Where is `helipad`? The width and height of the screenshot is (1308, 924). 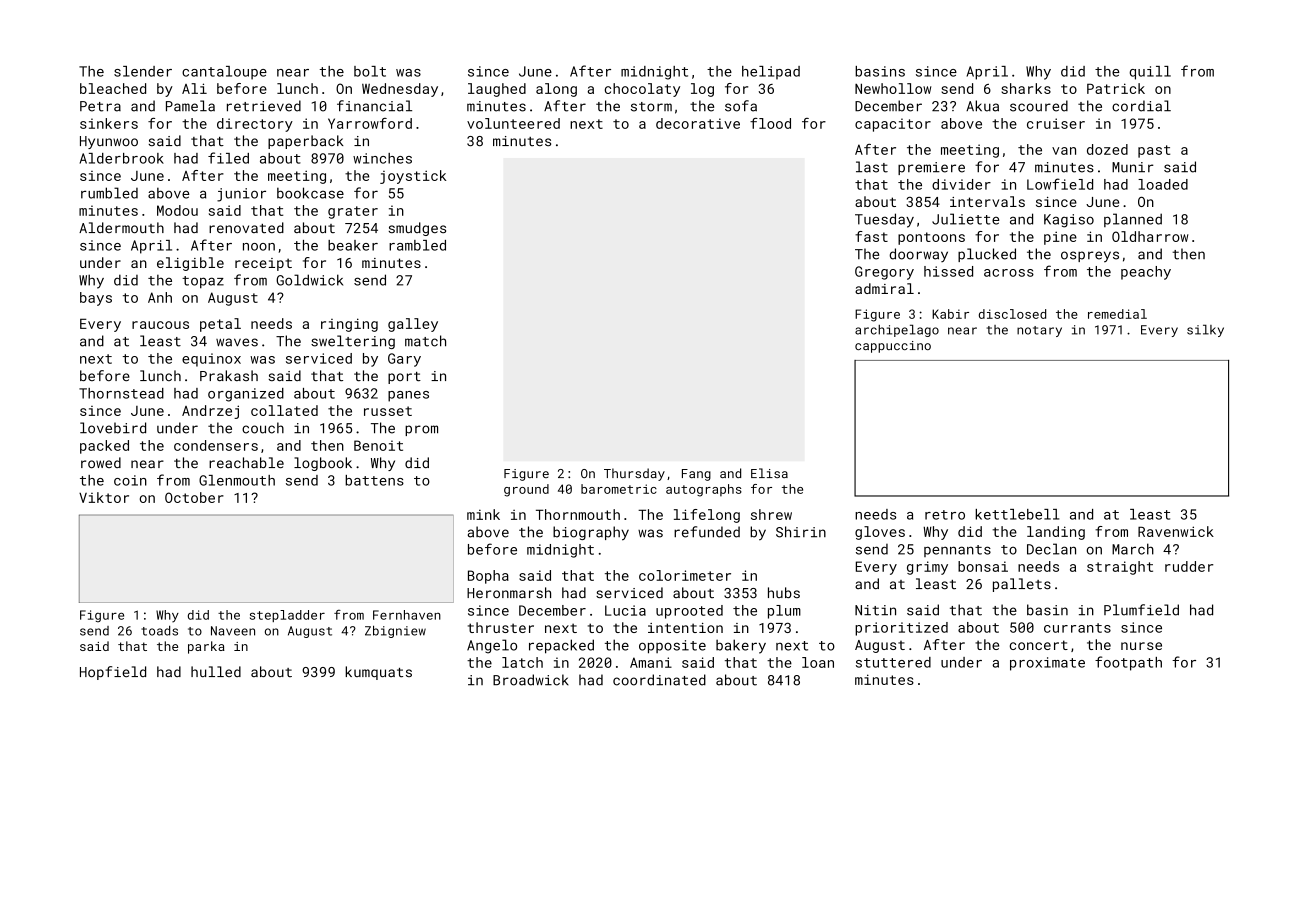
helipad is located at coordinates (771, 73).
